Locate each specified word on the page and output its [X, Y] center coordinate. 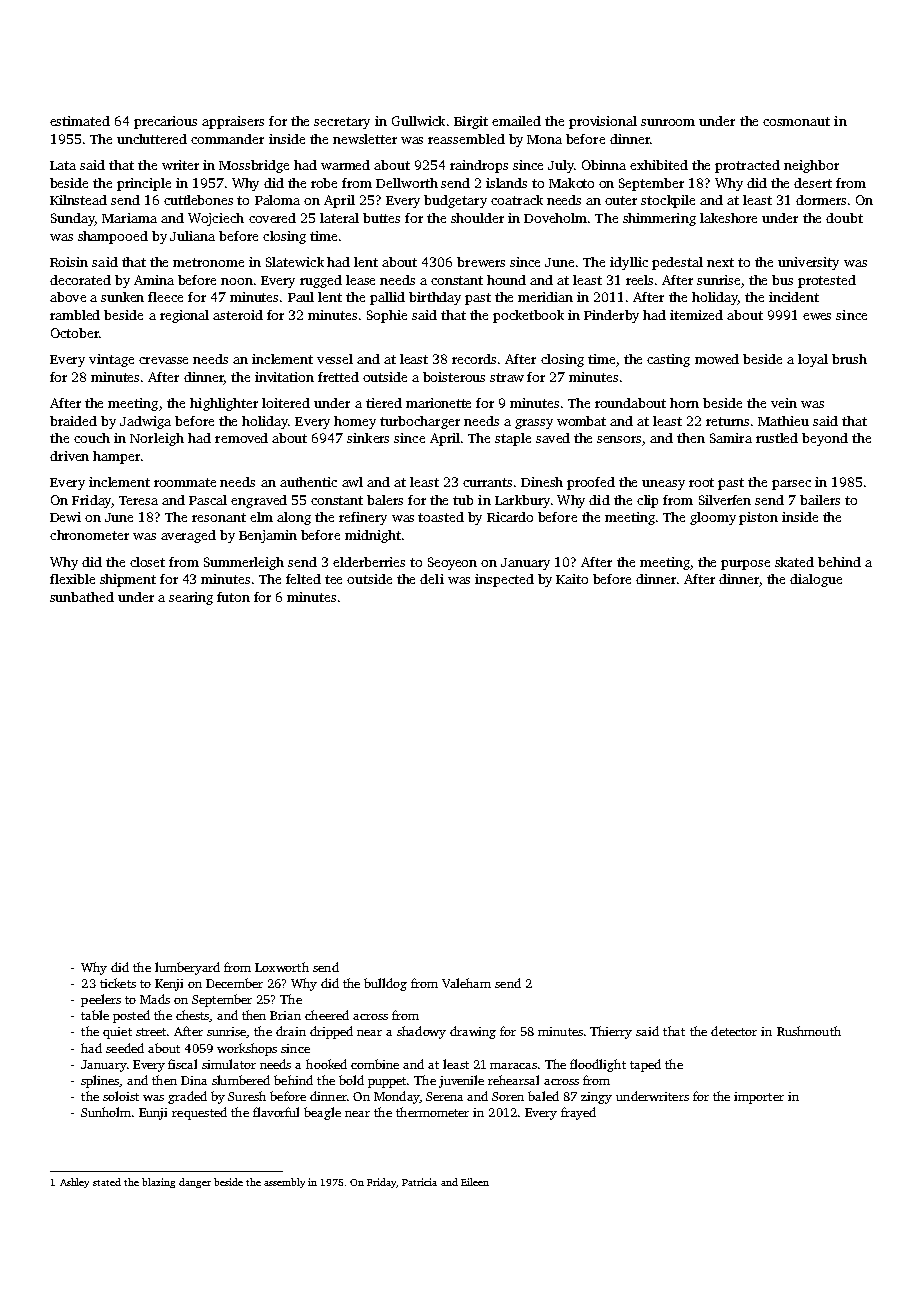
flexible [72, 579]
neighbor [811, 166]
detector [734, 1031]
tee [333, 579]
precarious [165, 122]
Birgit [471, 122]
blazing [158, 1183]
